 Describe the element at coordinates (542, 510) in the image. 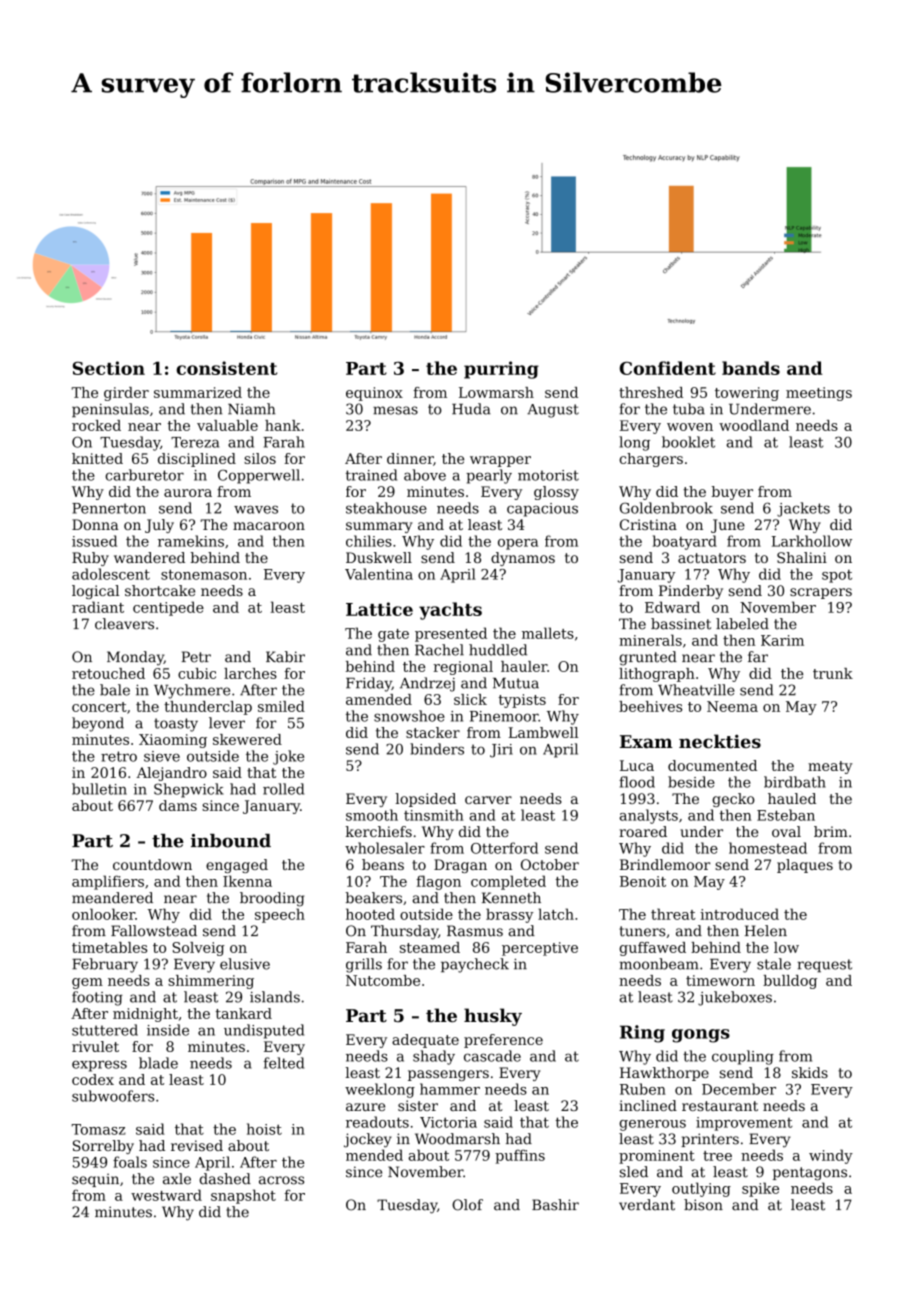

I see `capacious` at that location.
